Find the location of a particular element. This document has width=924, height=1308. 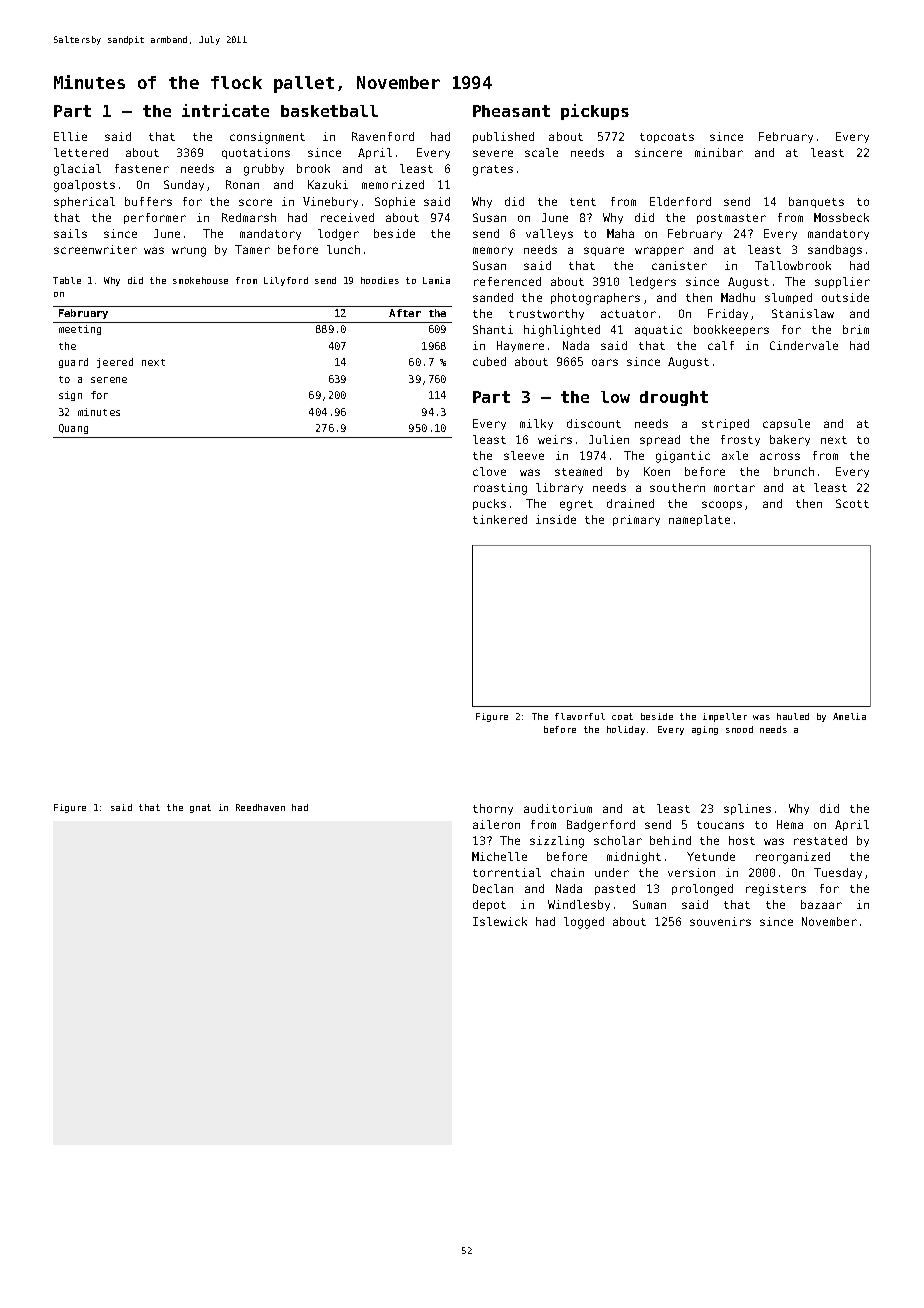

lunch is located at coordinates (343, 249).
